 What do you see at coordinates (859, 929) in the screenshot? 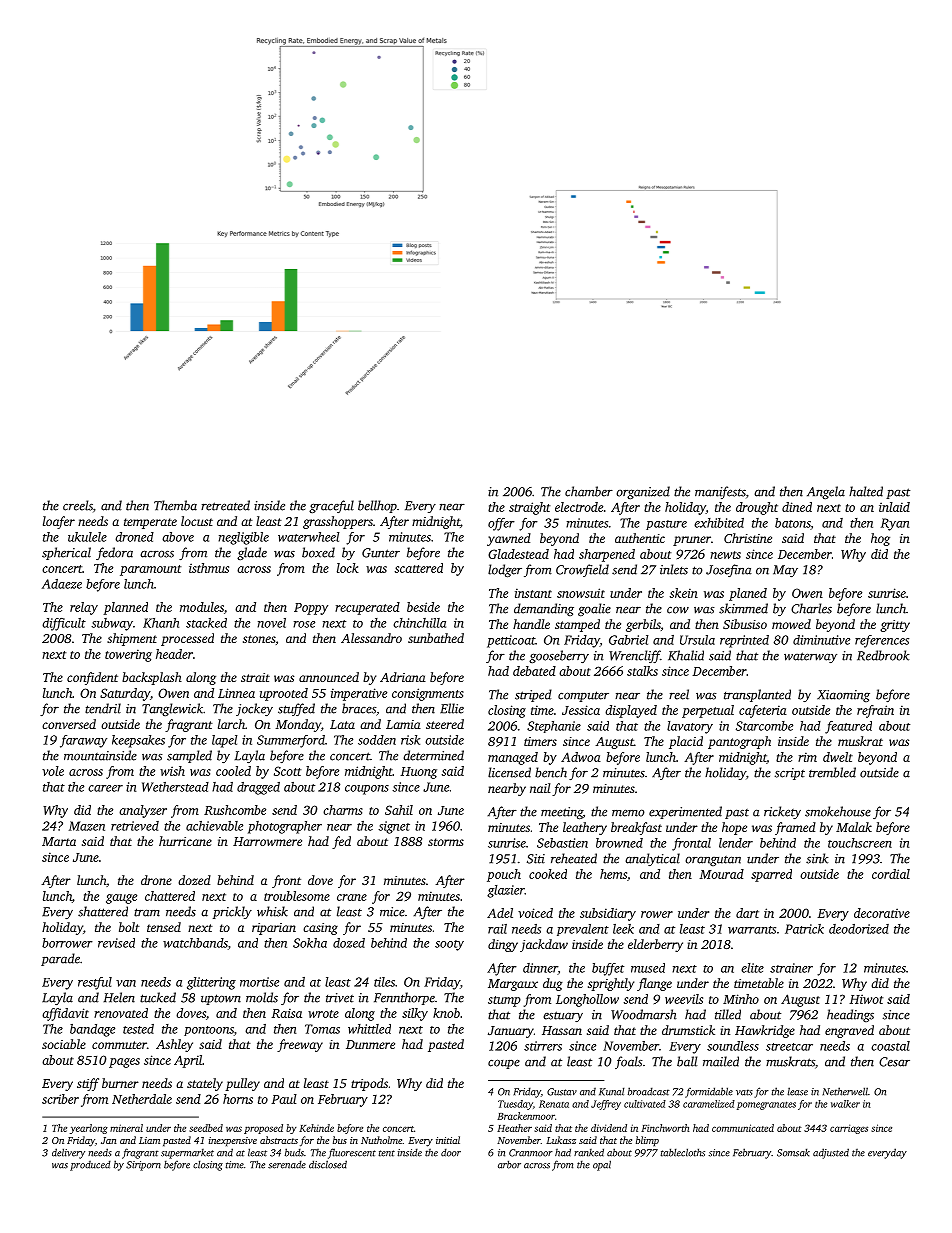
I see `deodorized` at bounding box center [859, 929].
